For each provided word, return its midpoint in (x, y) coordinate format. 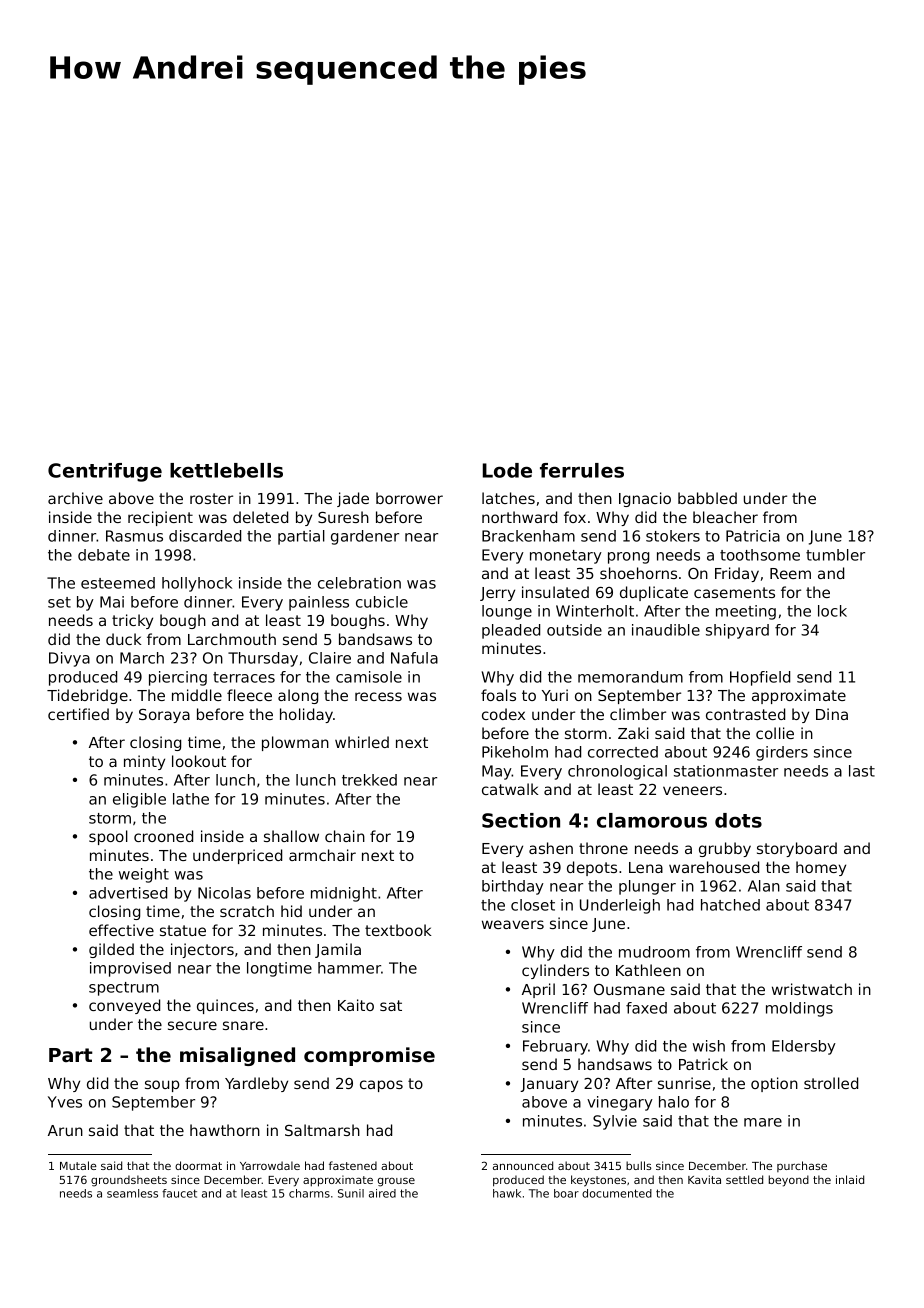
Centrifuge (105, 472)
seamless (132, 1193)
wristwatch (812, 989)
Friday (737, 574)
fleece (249, 695)
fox (575, 517)
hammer (349, 968)
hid (291, 911)
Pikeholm (515, 752)
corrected (623, 752)
